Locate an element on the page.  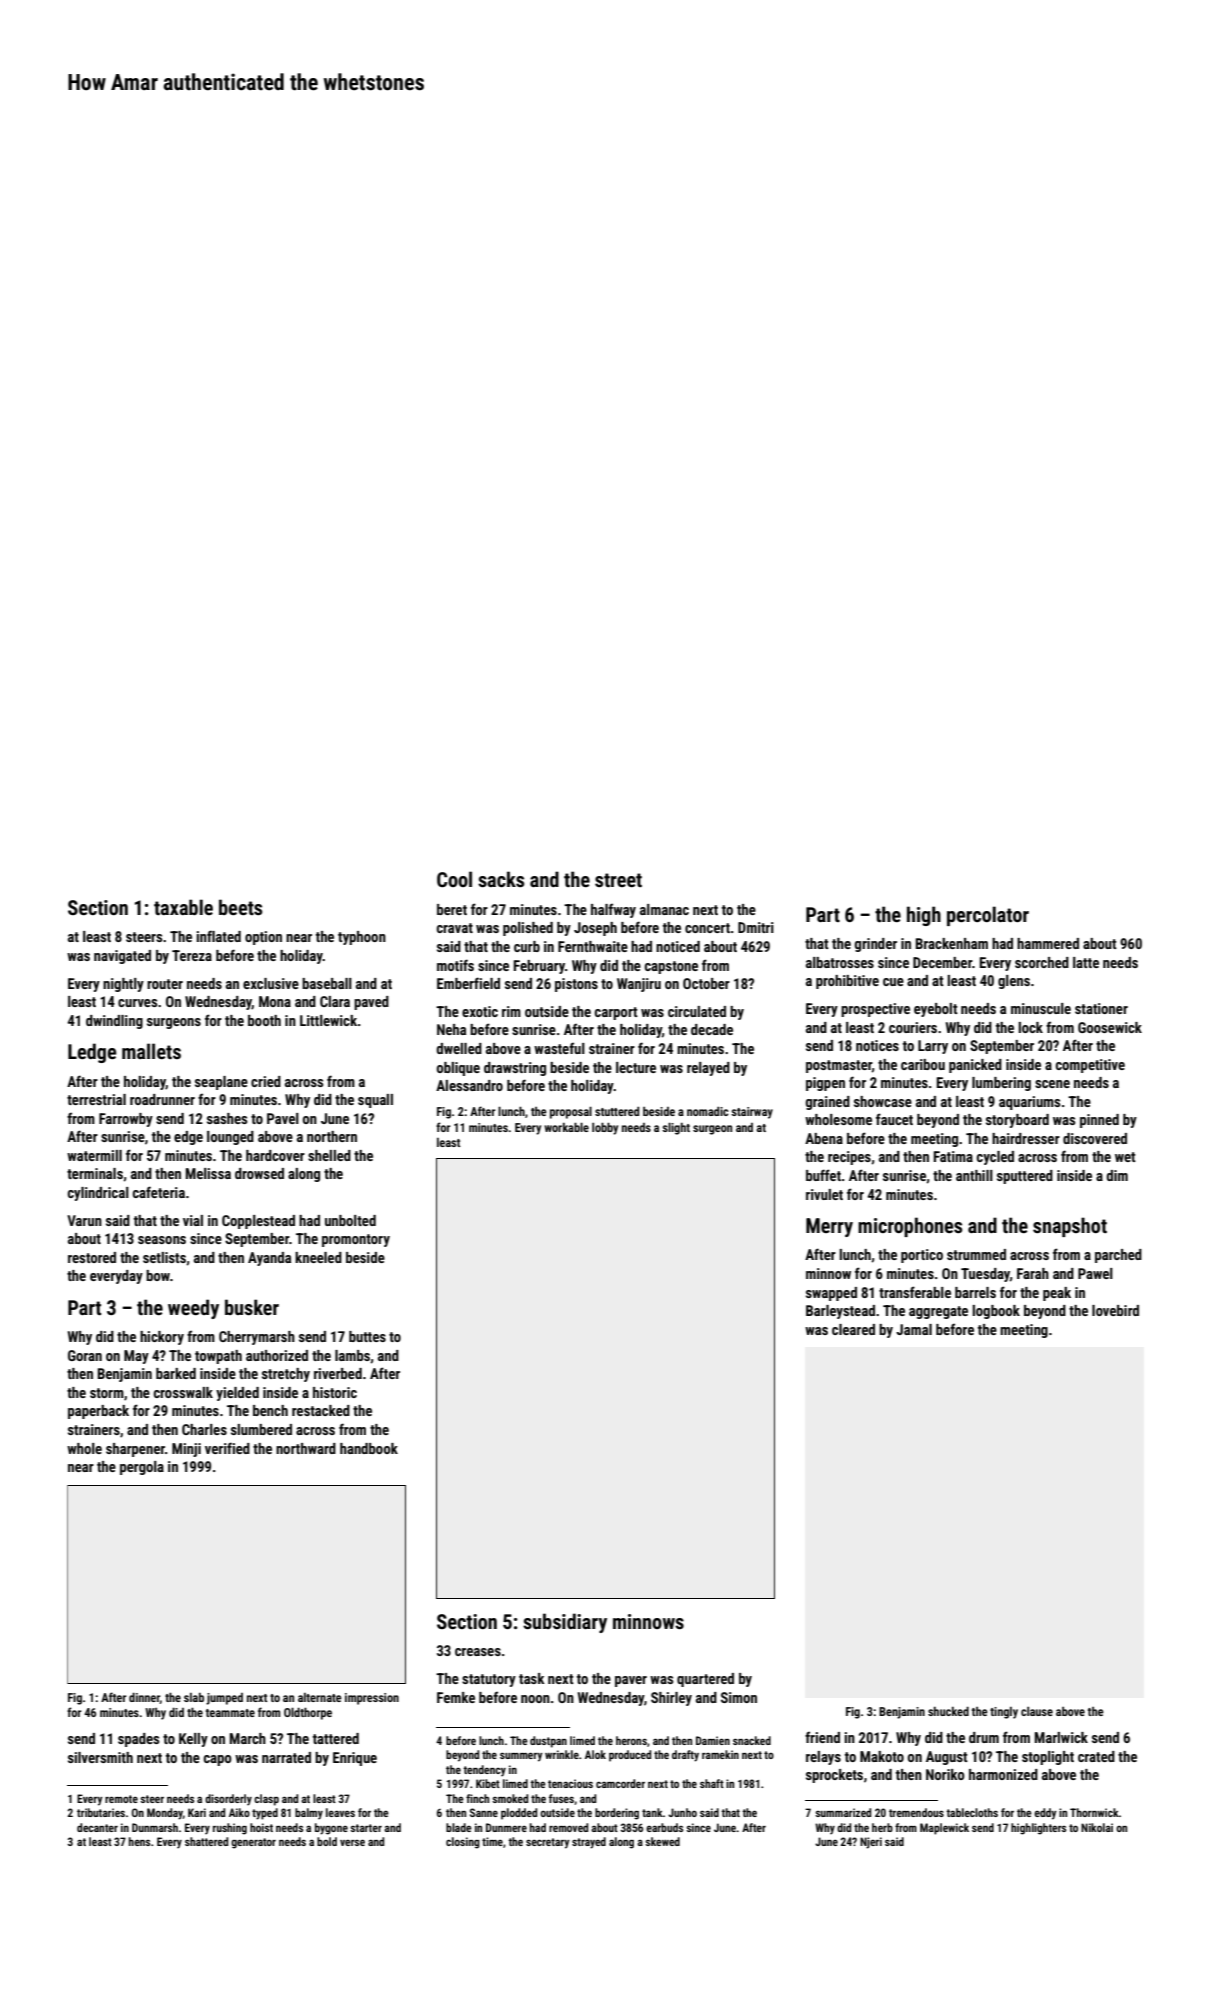
taxable is located at coordinates (183, 907).
